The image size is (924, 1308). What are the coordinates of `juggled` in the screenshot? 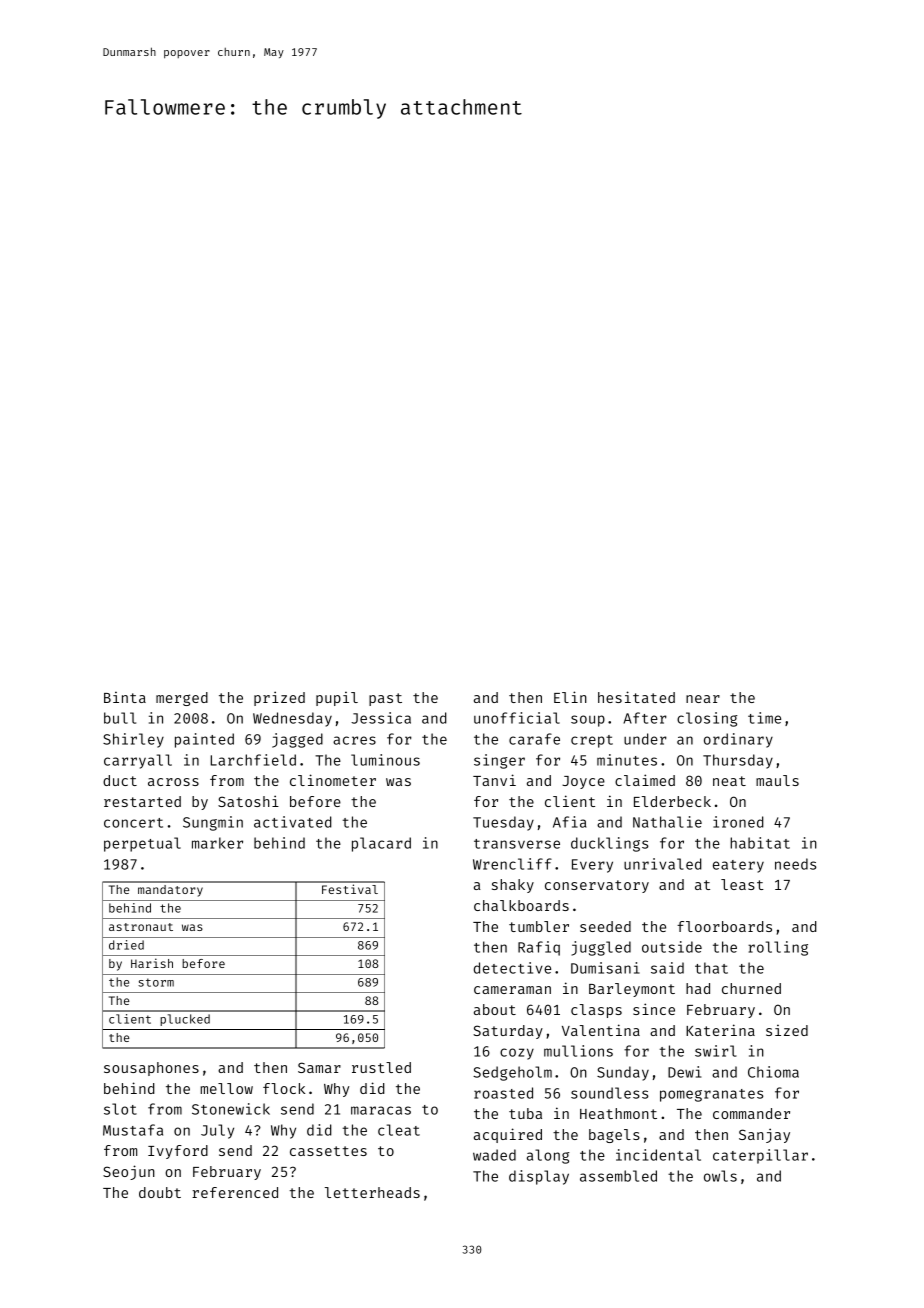 It's located at (601, 948).
